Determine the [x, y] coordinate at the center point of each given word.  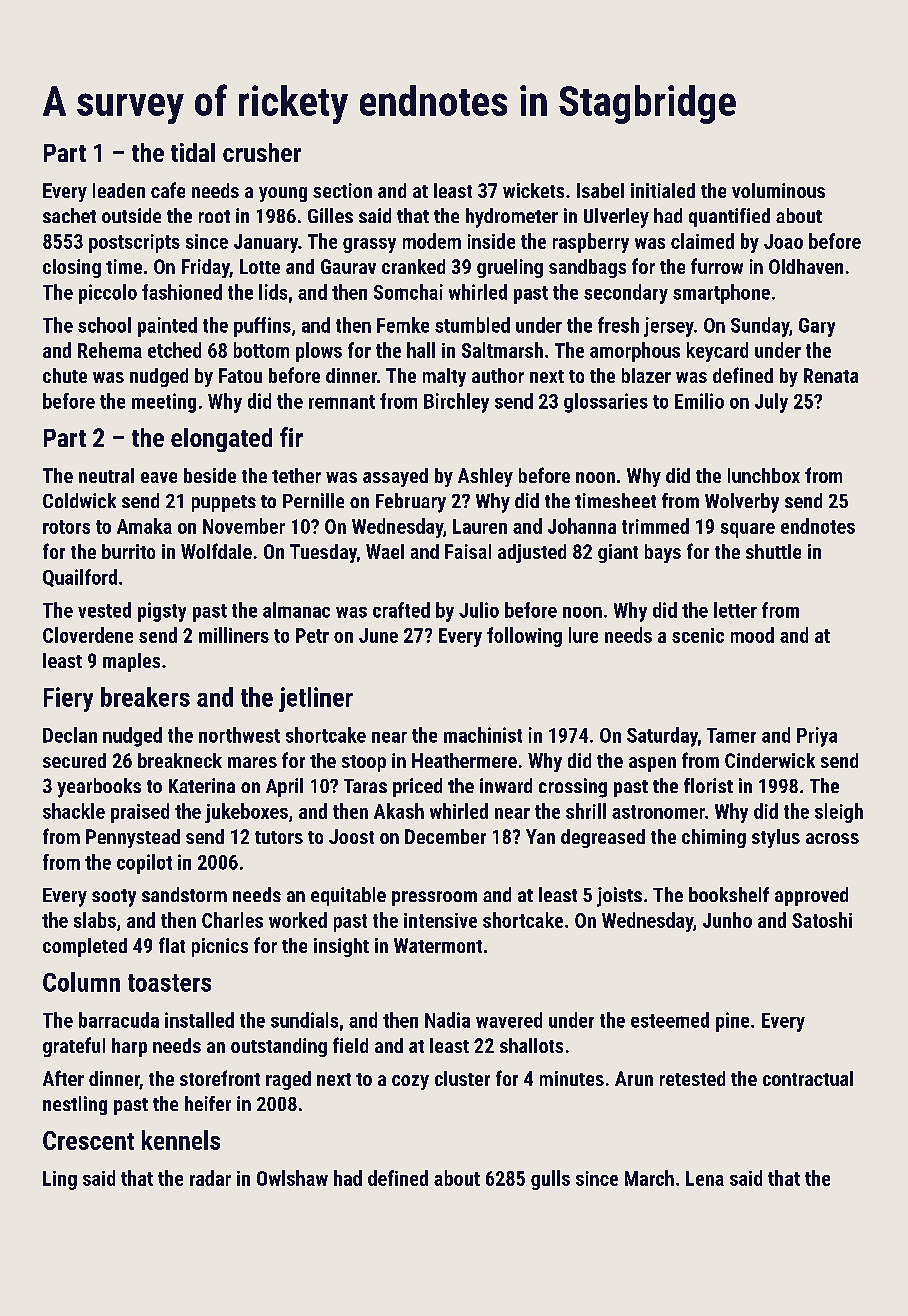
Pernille [313, 500]
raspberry [591, 243]
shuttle [773, 551]
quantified [729, 217]
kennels [181, 1140]
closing [72, 268]
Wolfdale [216, 551]
